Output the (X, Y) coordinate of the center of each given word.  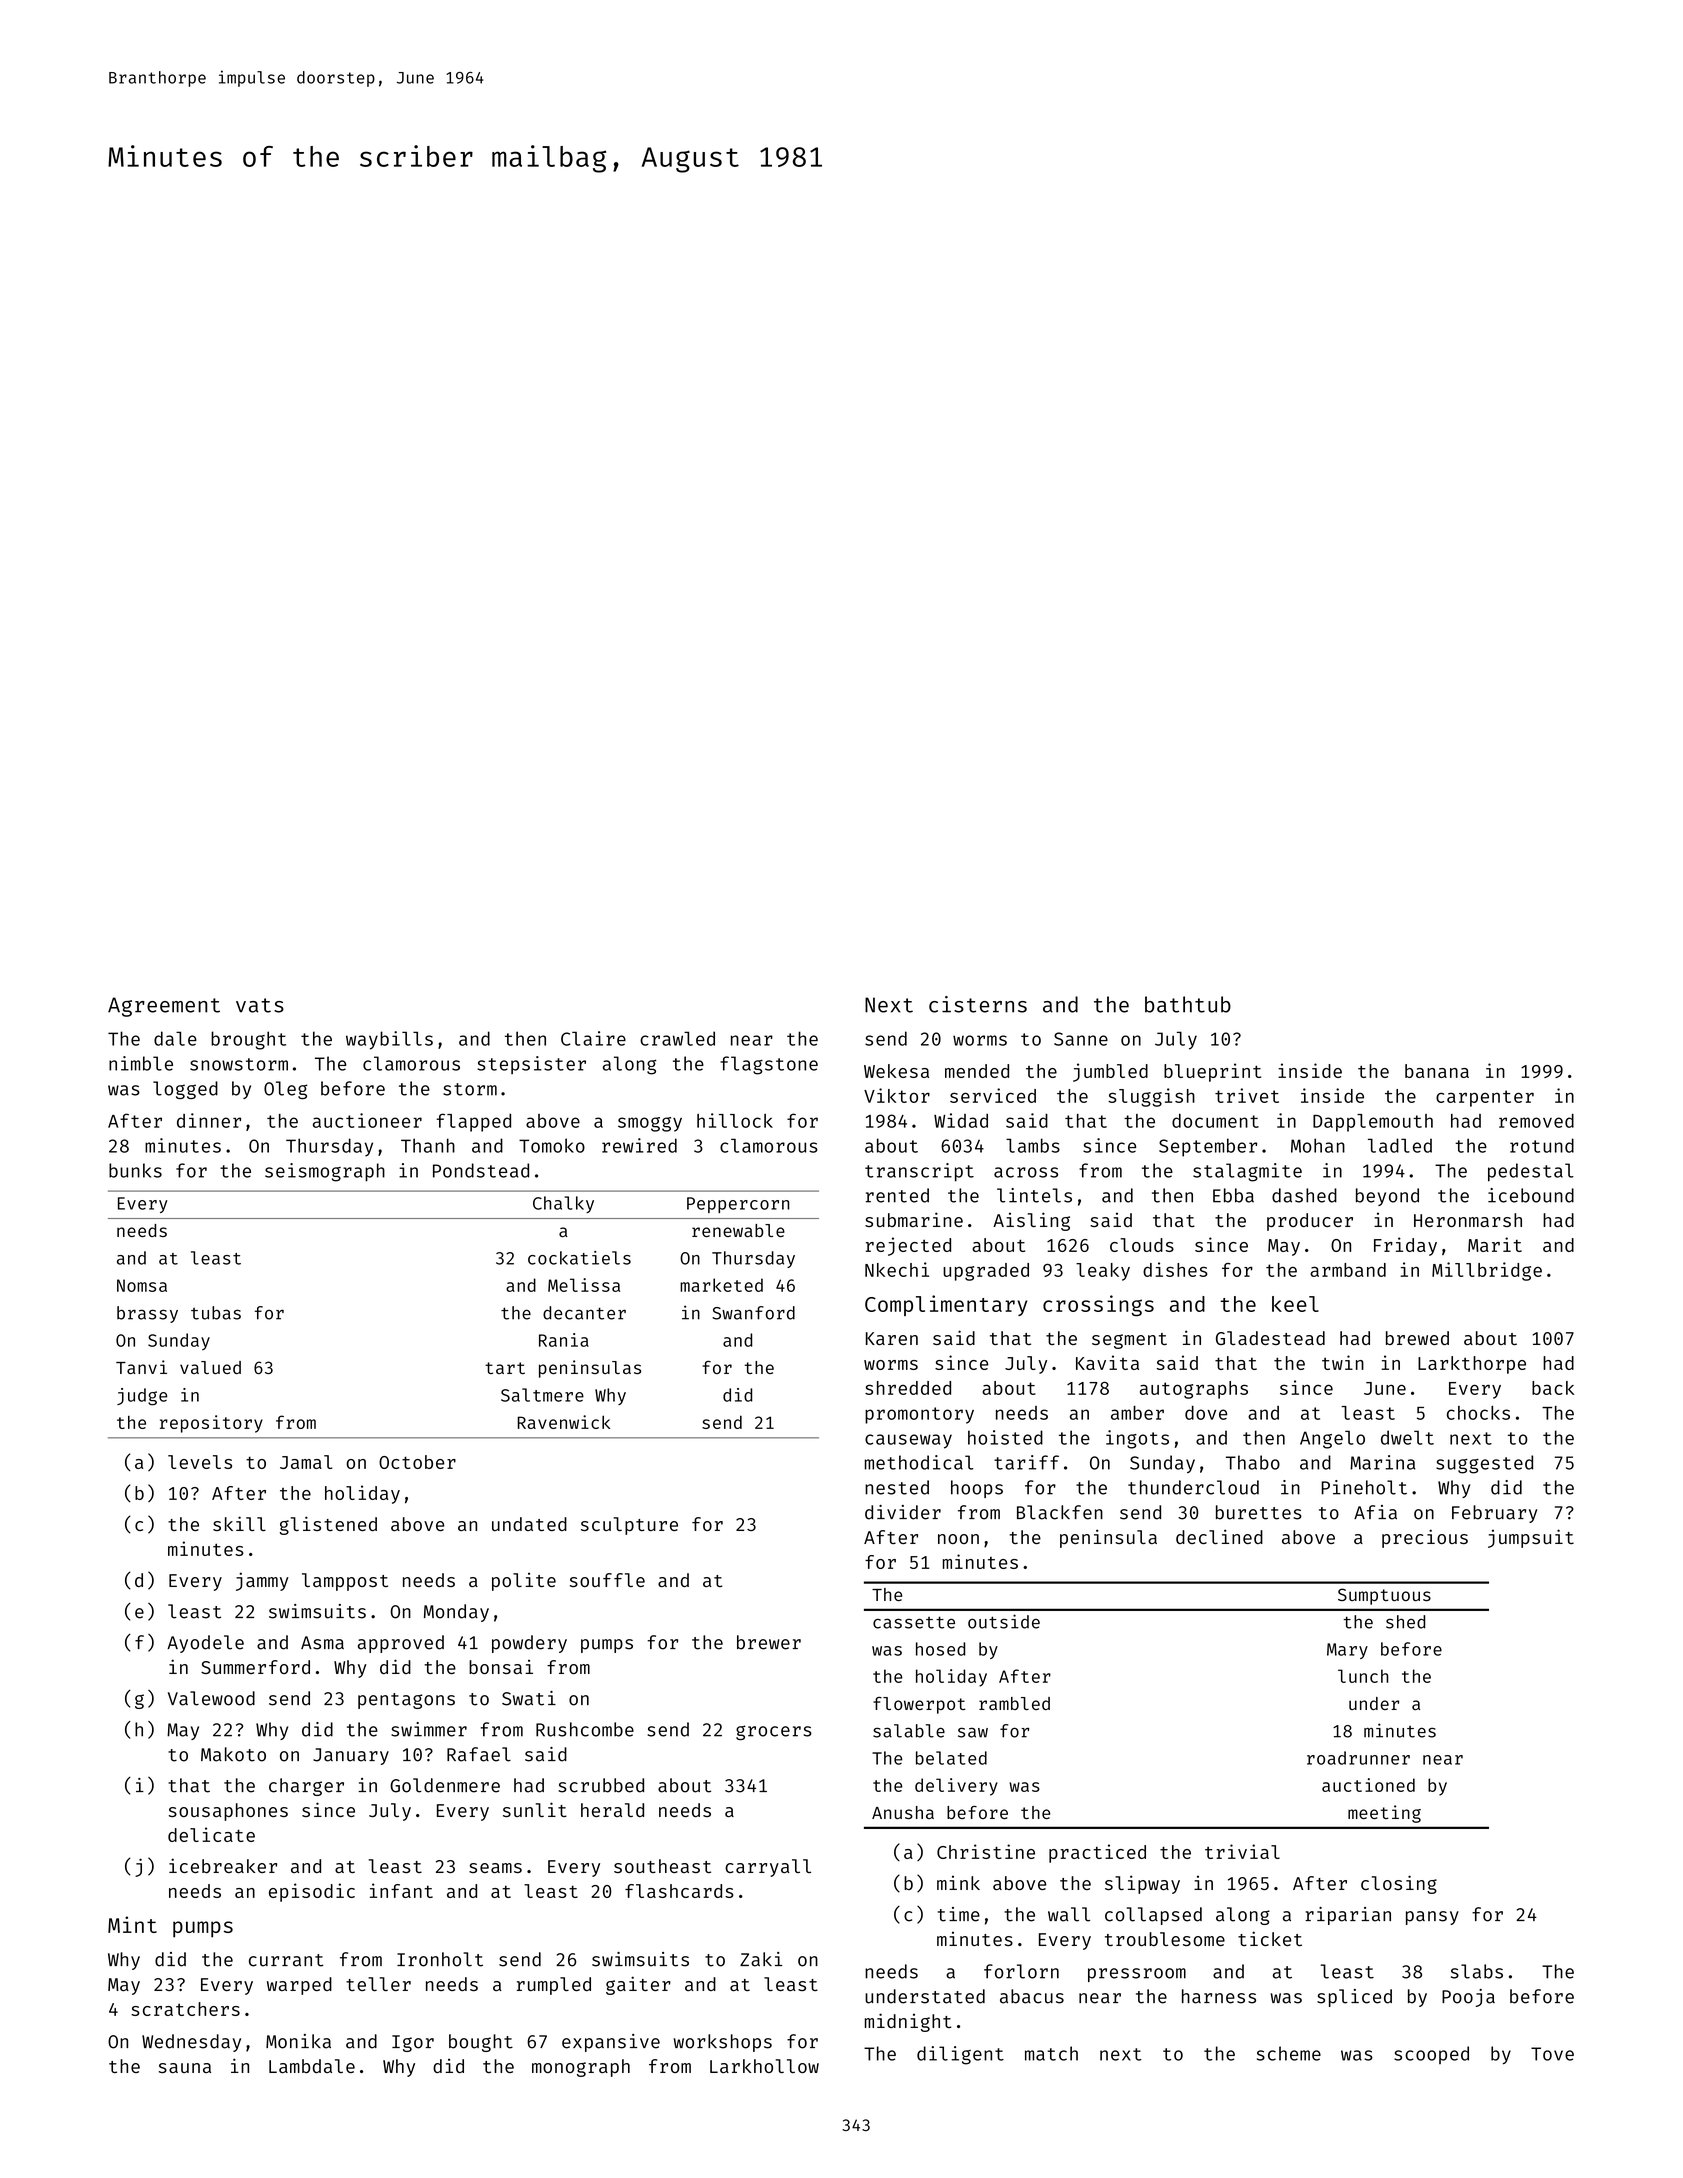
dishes (1175, 1269)
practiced (1097, 1853)
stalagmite (1247, 1172)
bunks (135, 1170)
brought (248, 1040)
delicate (211, 1834)
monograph (581, 2068)
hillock (735, 1120)
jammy (262, 1581)
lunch (1363, 1676)
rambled (1014, 1703)
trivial (1242, 1851)
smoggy (650, 1124)
